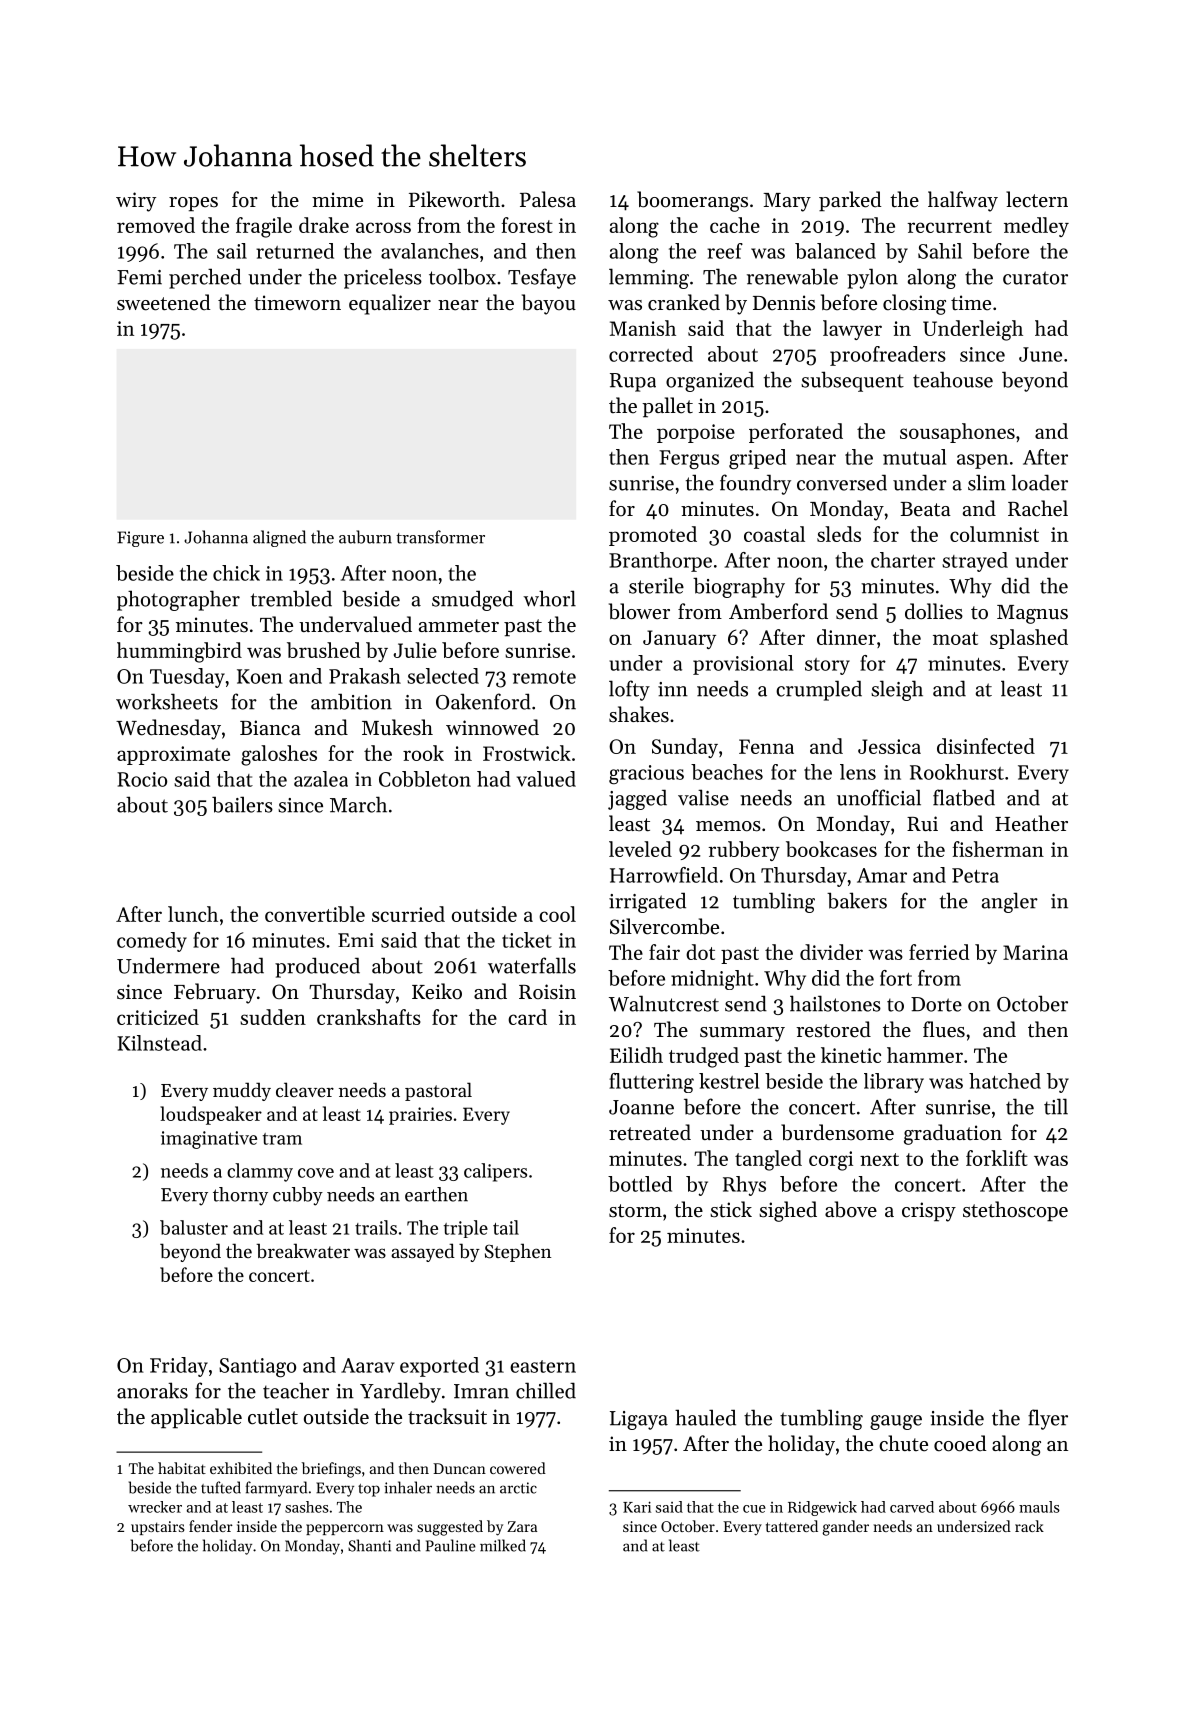 The width and height of the screenshot is (1185, 1716). What do you see at coordinates (636, 1055) in the screenshot?
I see `Eilidh` at bounding box center [636, 1055].
